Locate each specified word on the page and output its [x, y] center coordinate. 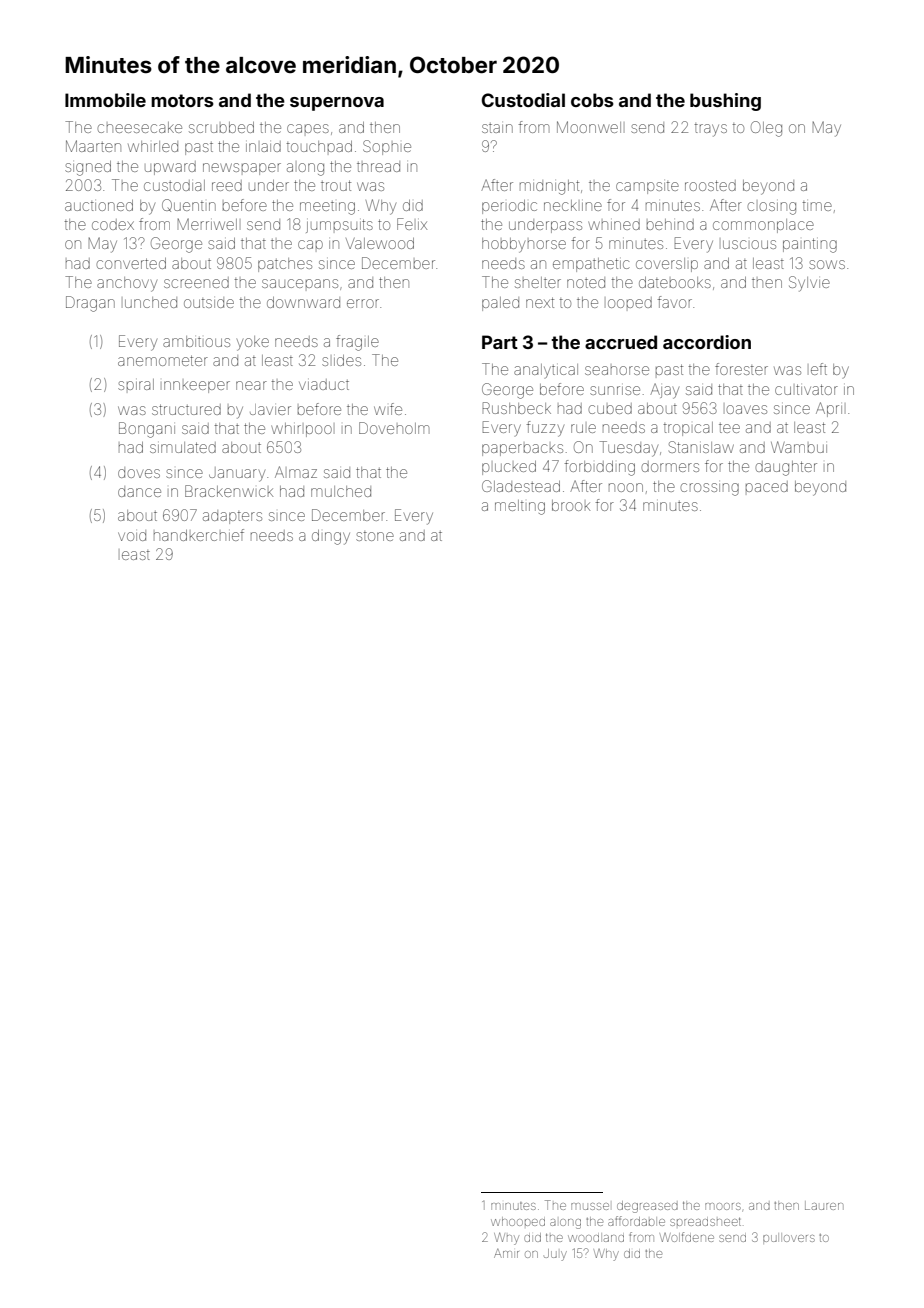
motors [182, 100]
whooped [518, 1221]
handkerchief [199, 535]
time [817, 206]
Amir [506, 1253]
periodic [509, 207]
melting [520, 507]
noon [626, 487]
